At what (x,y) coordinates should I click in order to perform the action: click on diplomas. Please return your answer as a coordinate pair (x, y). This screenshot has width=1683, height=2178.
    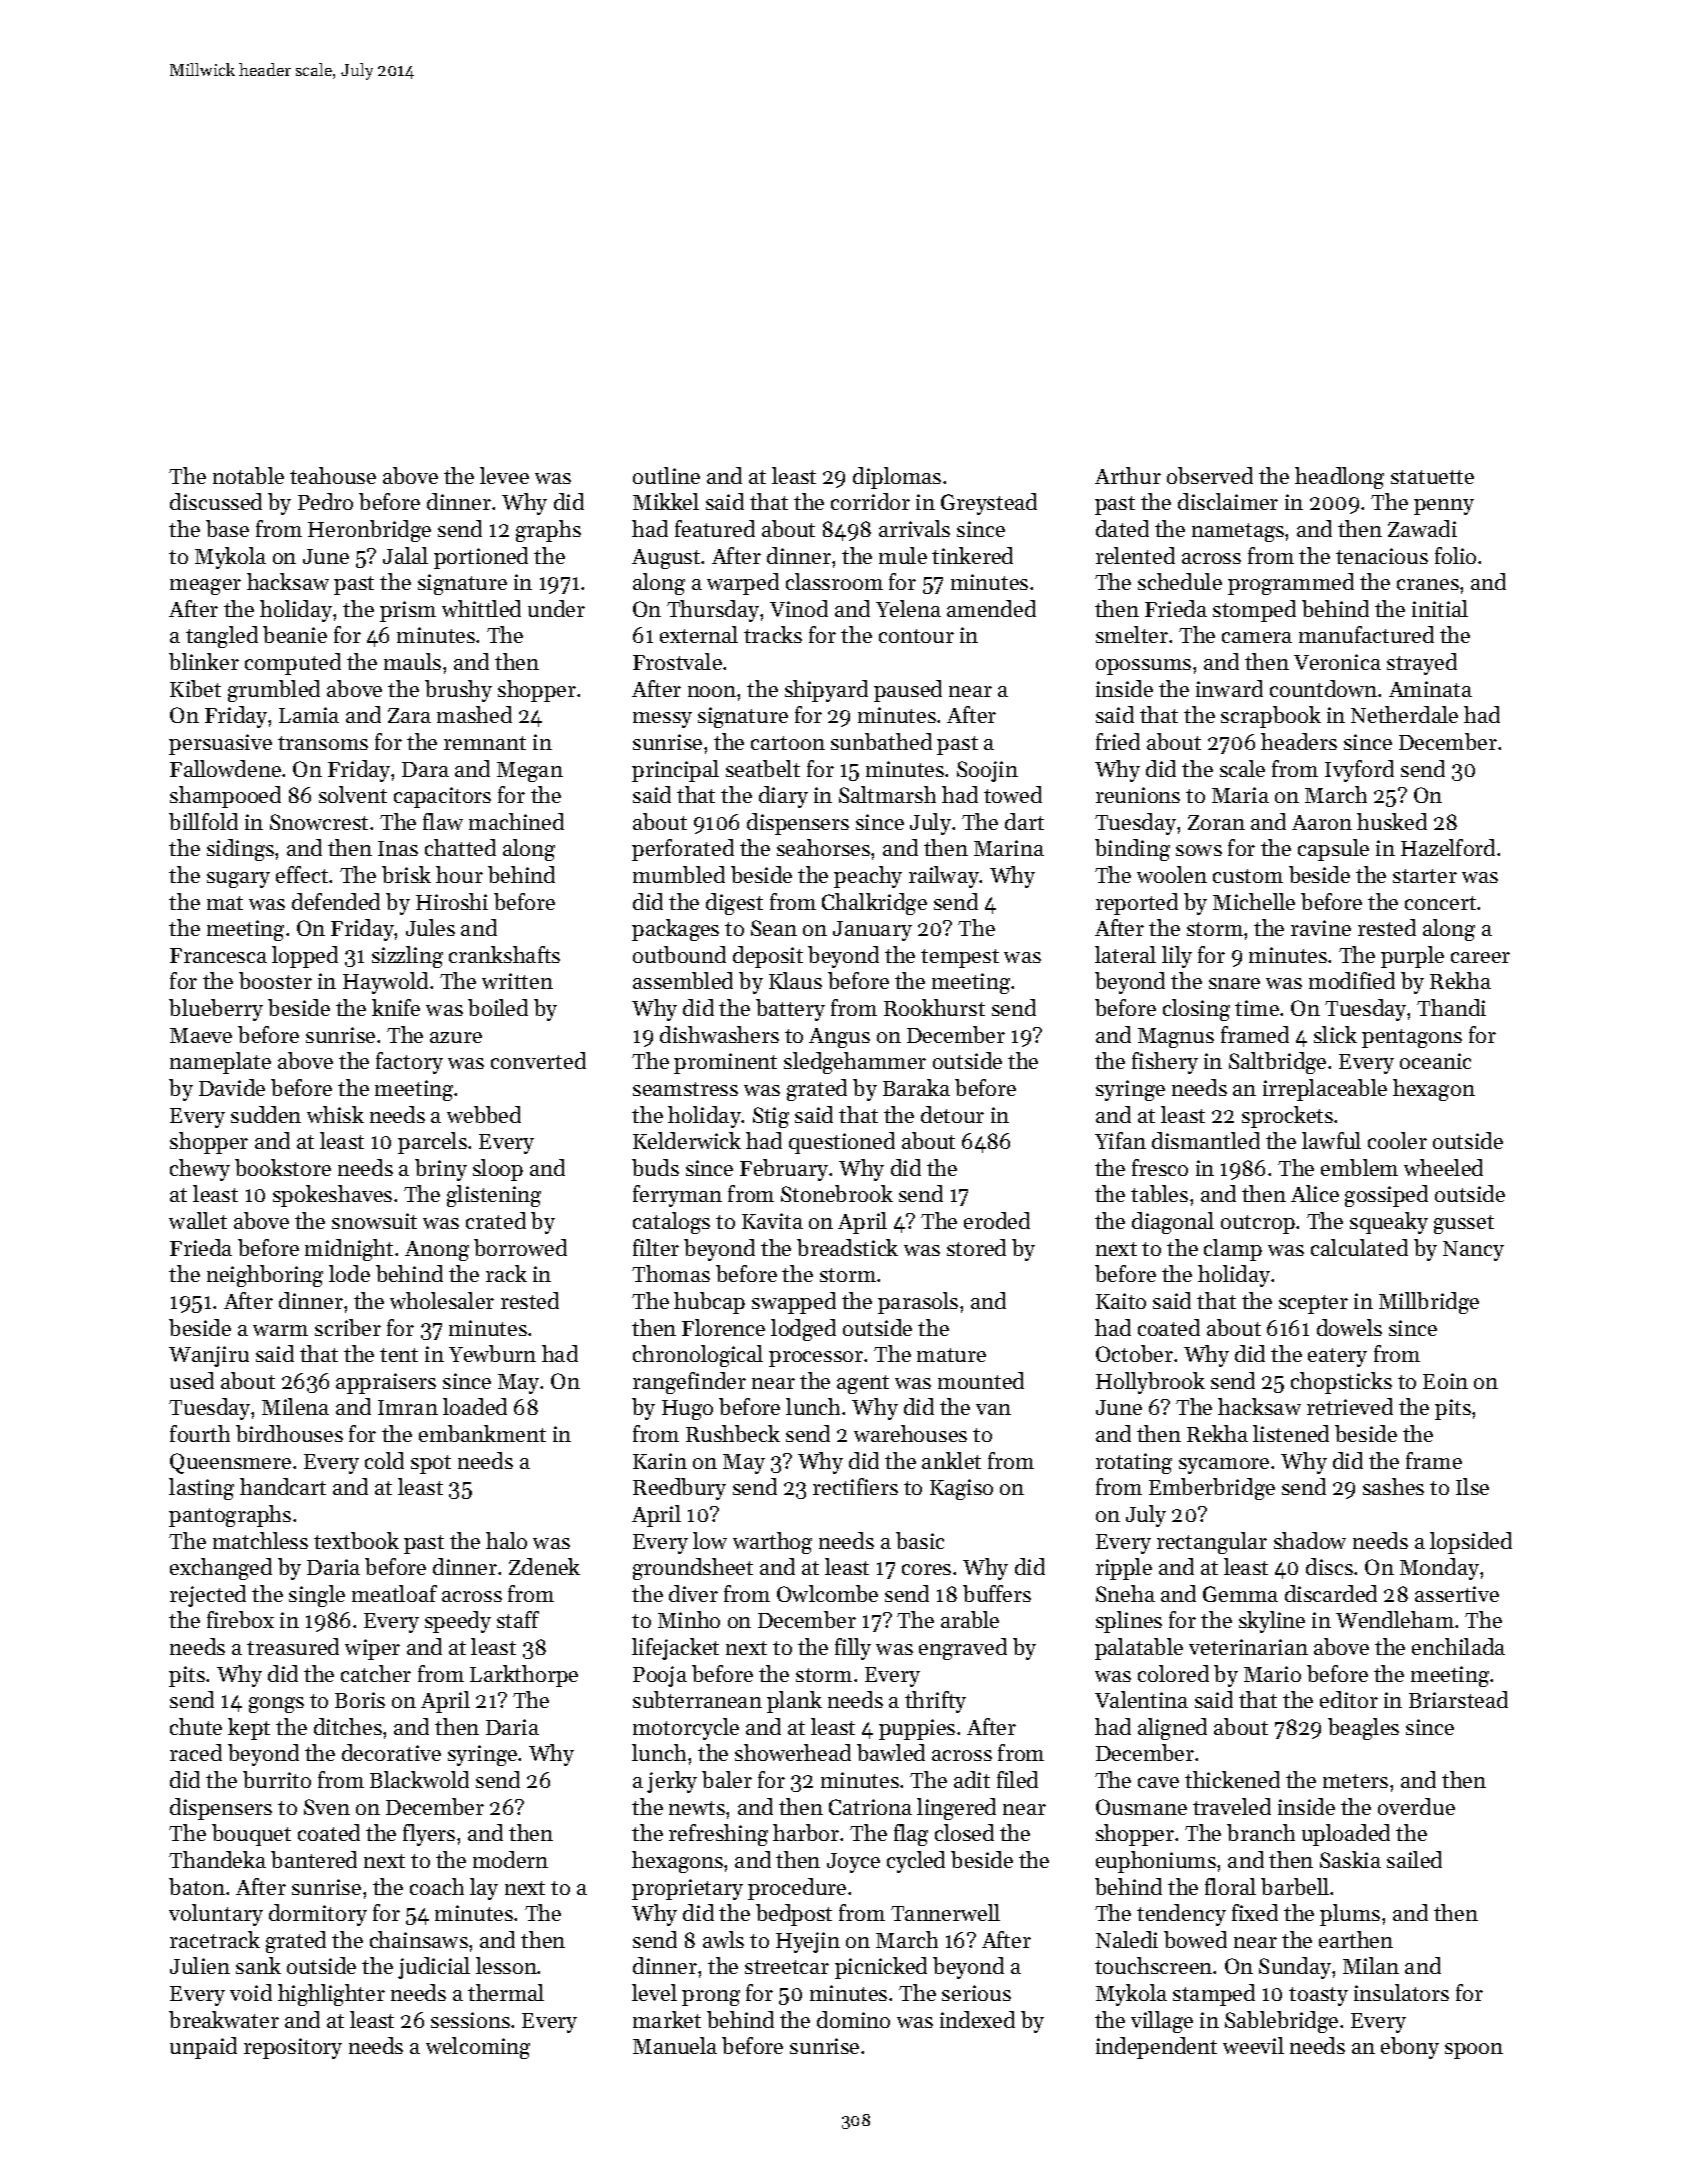
    Looking at the image, I should click on (897, 478).
